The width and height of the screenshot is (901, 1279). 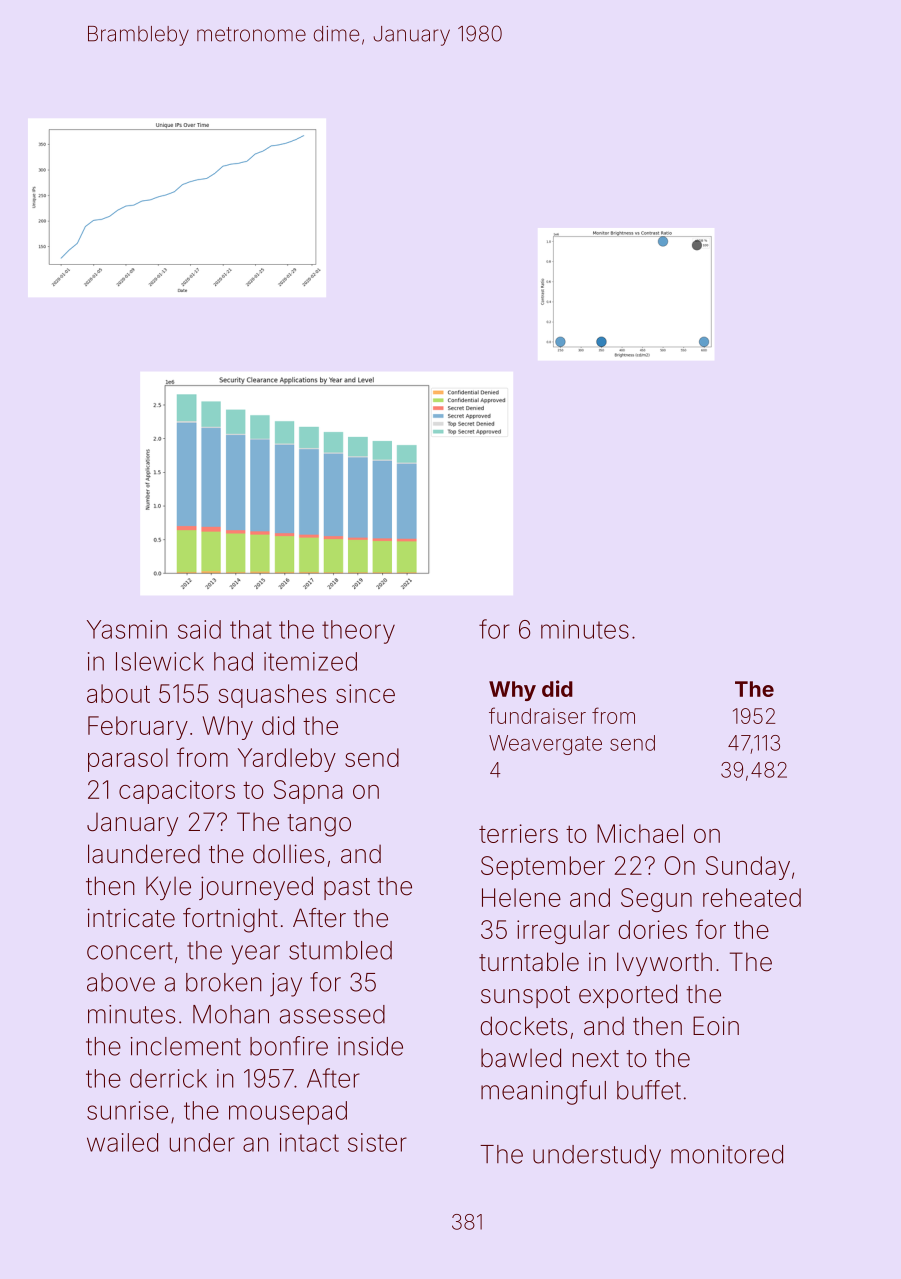 What do you see at coordinates (358, 632) in the screenshot?
I see `theory` at bounding box center [358, 632].
